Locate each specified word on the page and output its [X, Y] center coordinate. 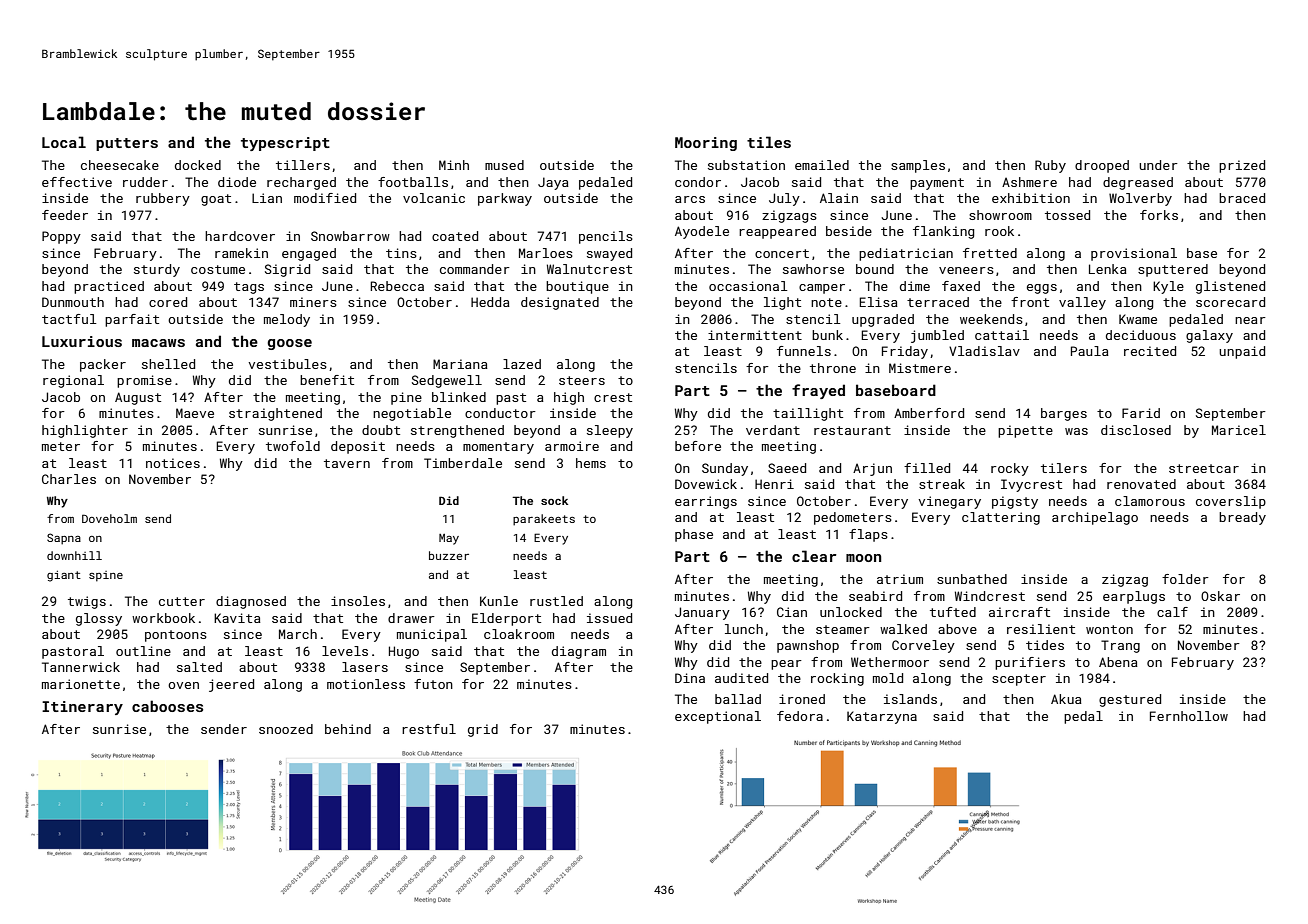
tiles [769, 142]
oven [183, 685]
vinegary [949, 502]
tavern [347, 463]
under [1158, 165]
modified [325, 198]
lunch [744, 629]
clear [814, 556]
